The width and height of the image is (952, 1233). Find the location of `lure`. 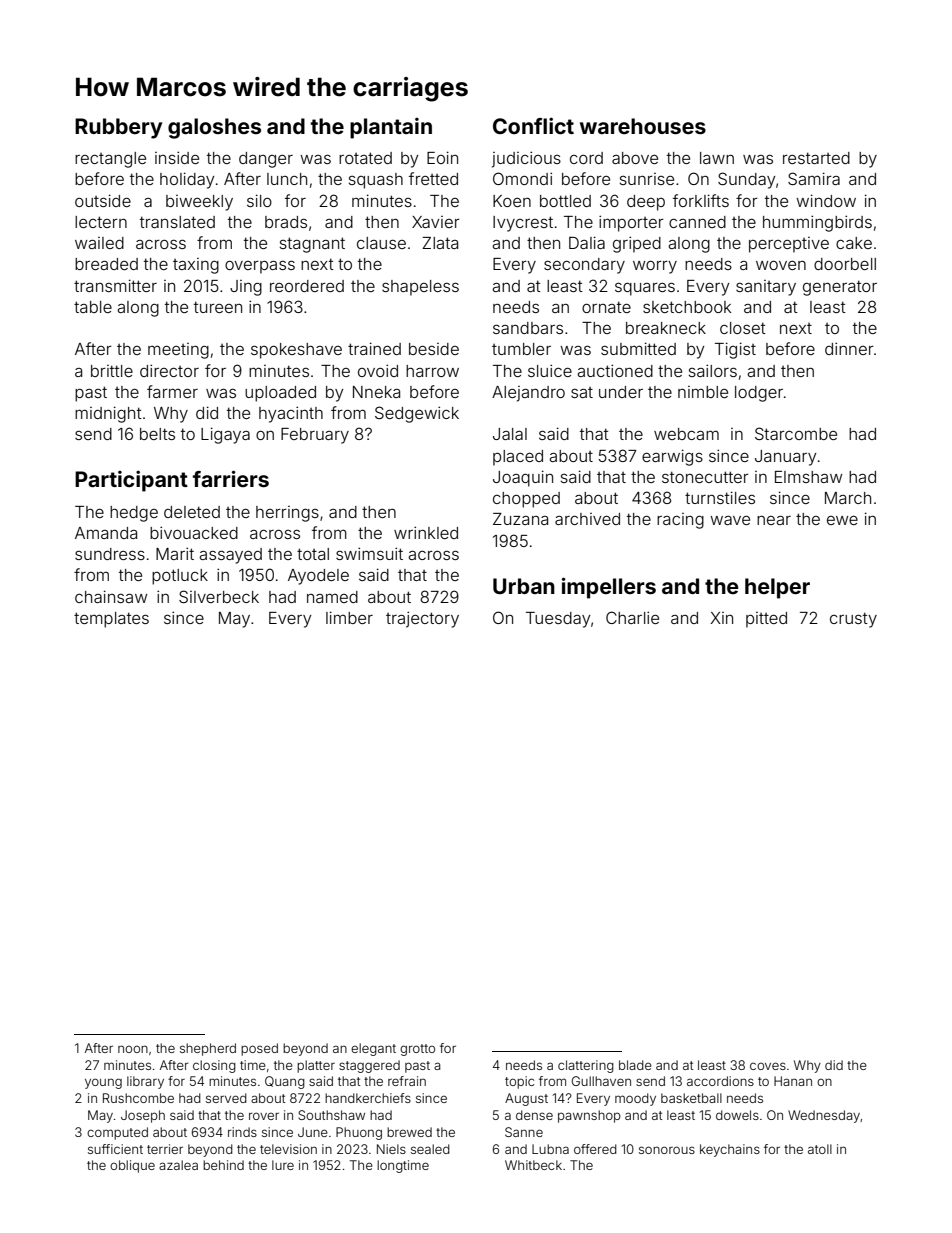

lure is located at coordinates (283, 1165).
